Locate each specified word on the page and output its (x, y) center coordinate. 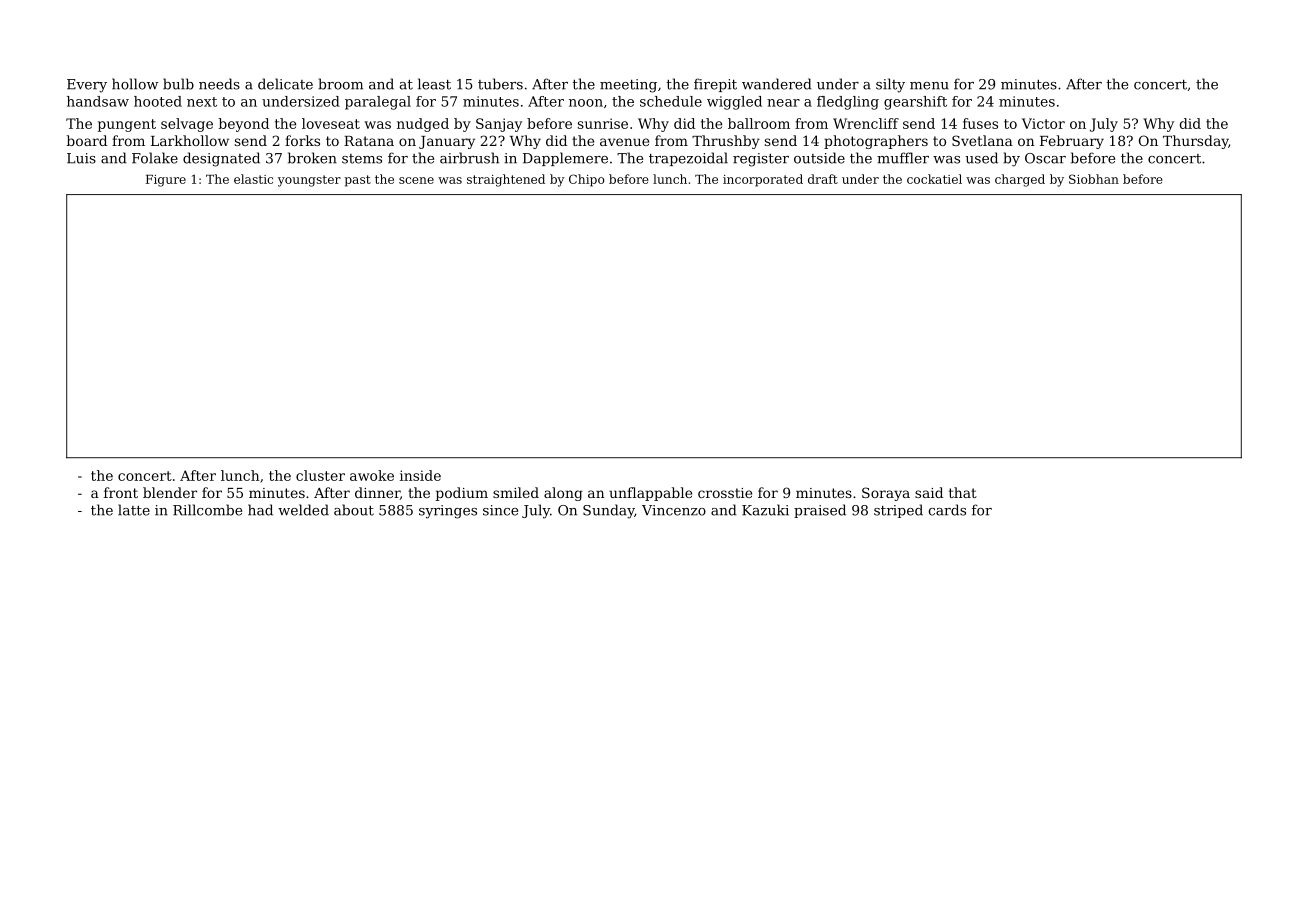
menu (929, 86)
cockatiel (934, 179)
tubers (500, 84)
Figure (166, 181)
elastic (253, 179)
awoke (372, 475)
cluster (320, 475)
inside (420, 475)
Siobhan (1094, 179)
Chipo (587, 180)
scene (416, 180)
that (963, 492)
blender (170, 492)
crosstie (725, 493)
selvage (187, 125)
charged (1020, 180)
